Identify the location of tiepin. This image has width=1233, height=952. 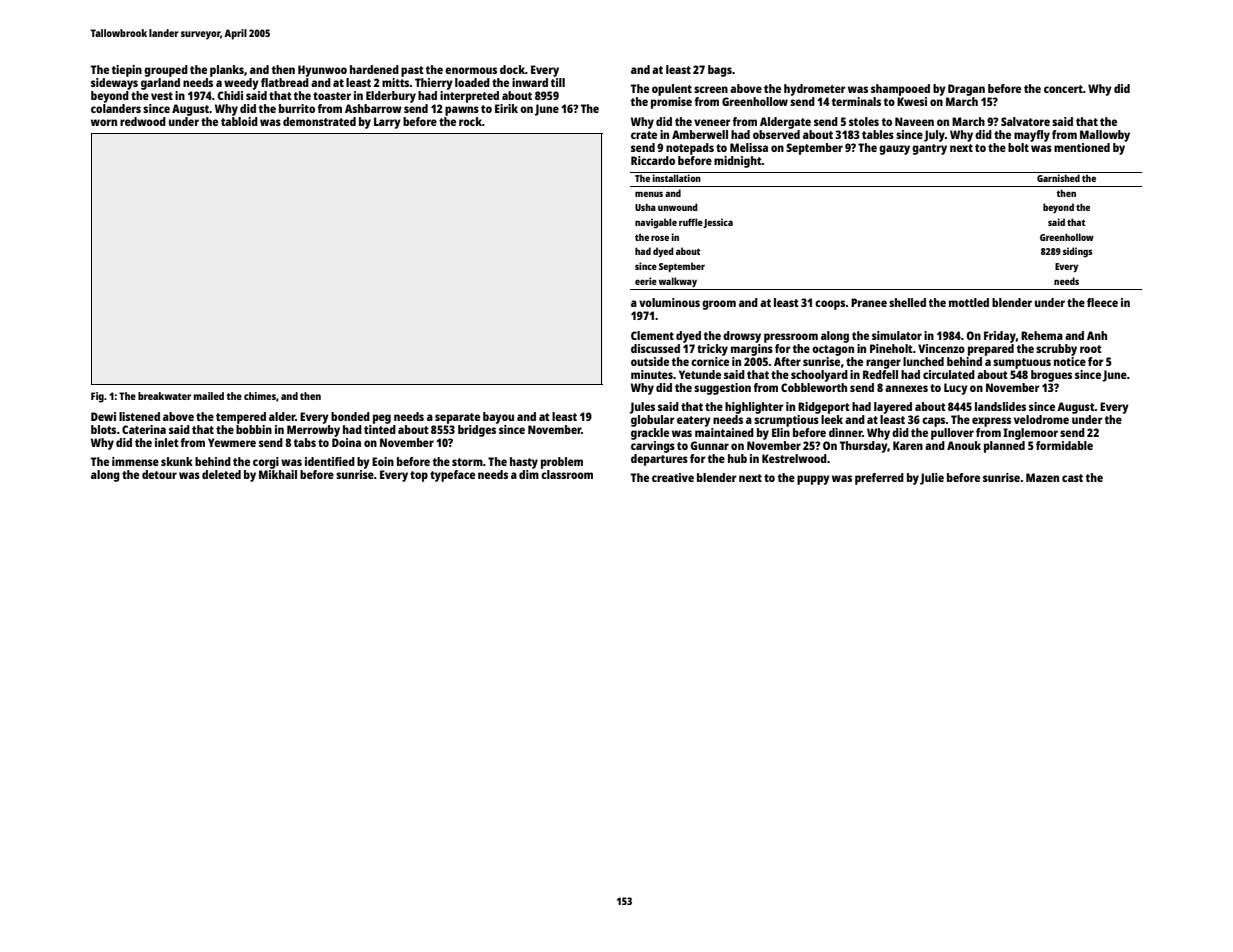
(127, 71).
